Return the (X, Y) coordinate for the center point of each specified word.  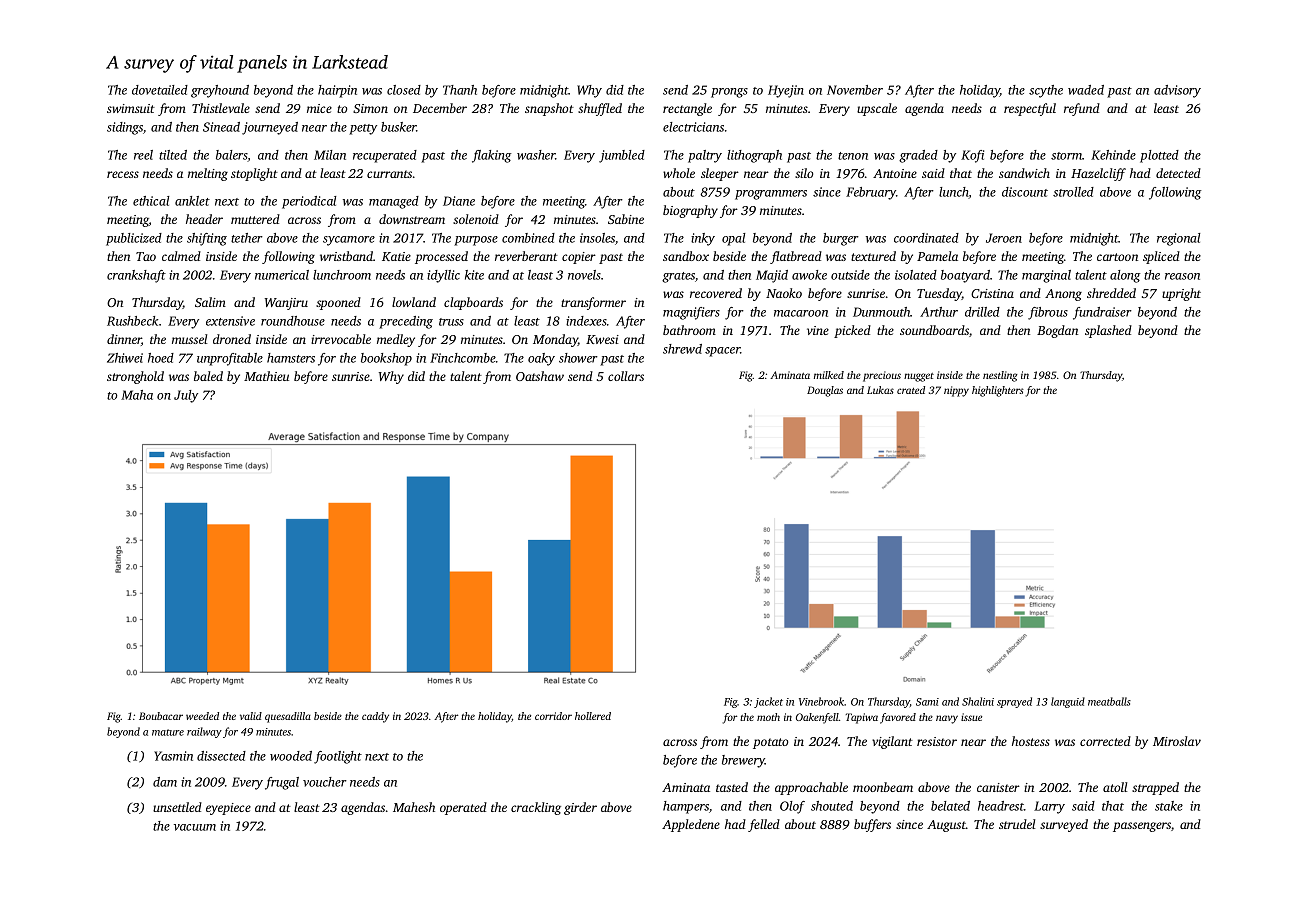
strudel (1017, 824)
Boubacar (161, 716)
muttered (255, 219)
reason (1182, 276)
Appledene (691, 825)
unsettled (177, 807)
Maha (137, 395)
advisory (1177, 91)
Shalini (978, 701)
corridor (553, 716)
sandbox (686, 256)
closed (404, 90)
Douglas (825, 391)
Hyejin (786, 91)
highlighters (998, 391)
